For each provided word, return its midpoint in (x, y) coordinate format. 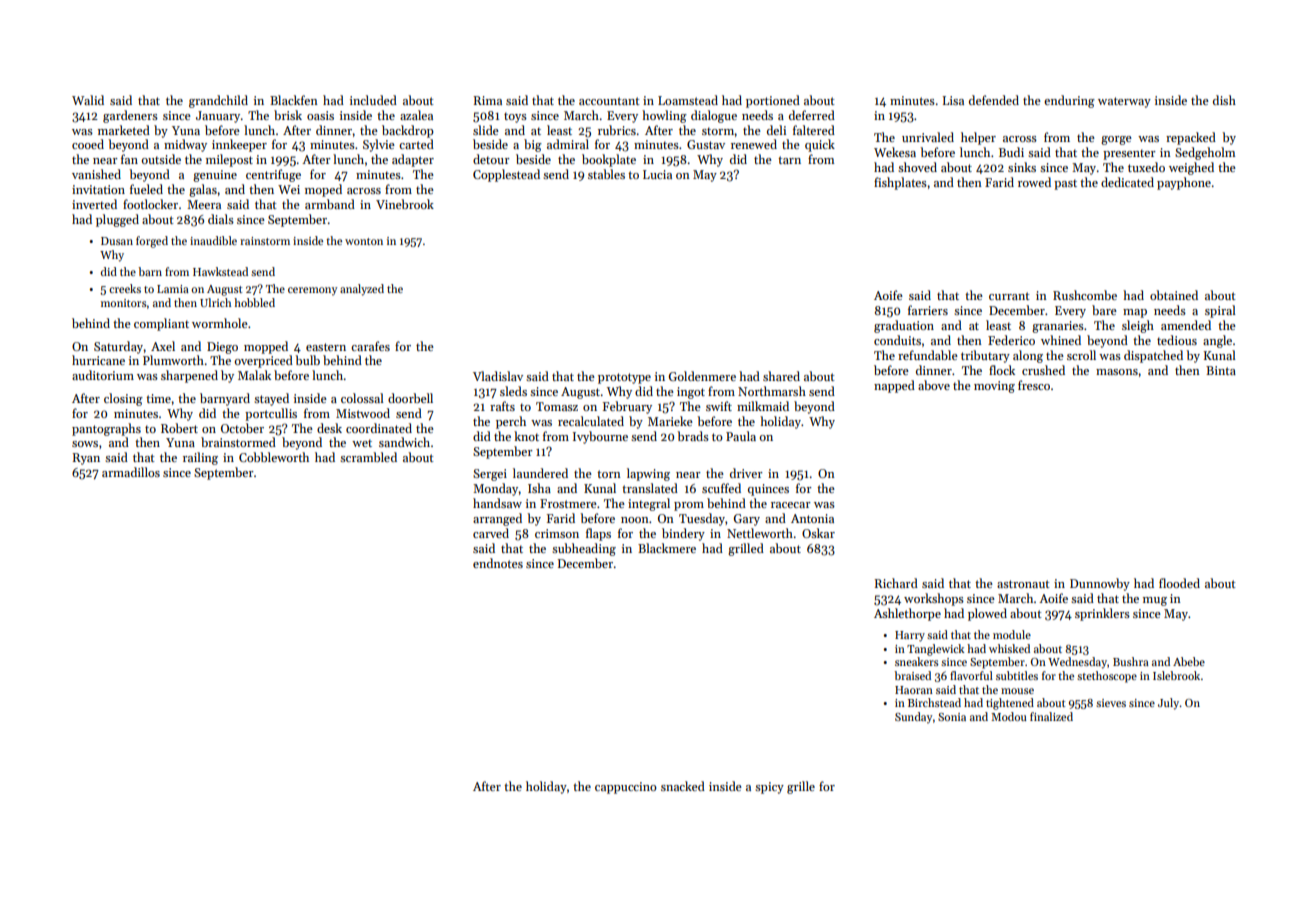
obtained (1174, 295)
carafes (370, 346)
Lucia (657, 174)
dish (1224, 100)
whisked (1009, 648)
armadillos (131, 472)
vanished (96, 174)
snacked (683, 786)
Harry (910, 636)
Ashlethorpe (907, 614)
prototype (624, 378)
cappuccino (626, 788)
